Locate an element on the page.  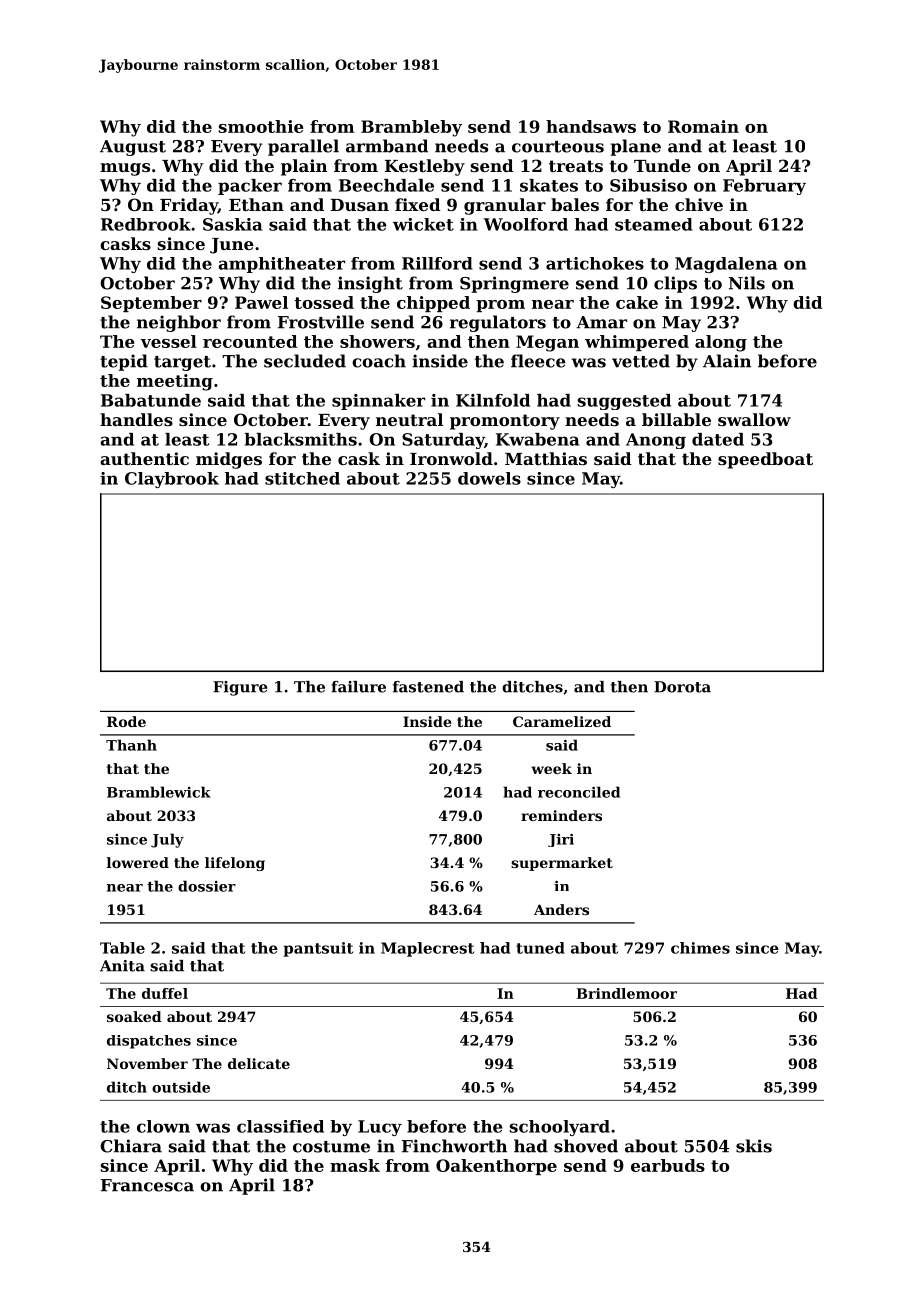
August is located at coordinates (133, 148).
